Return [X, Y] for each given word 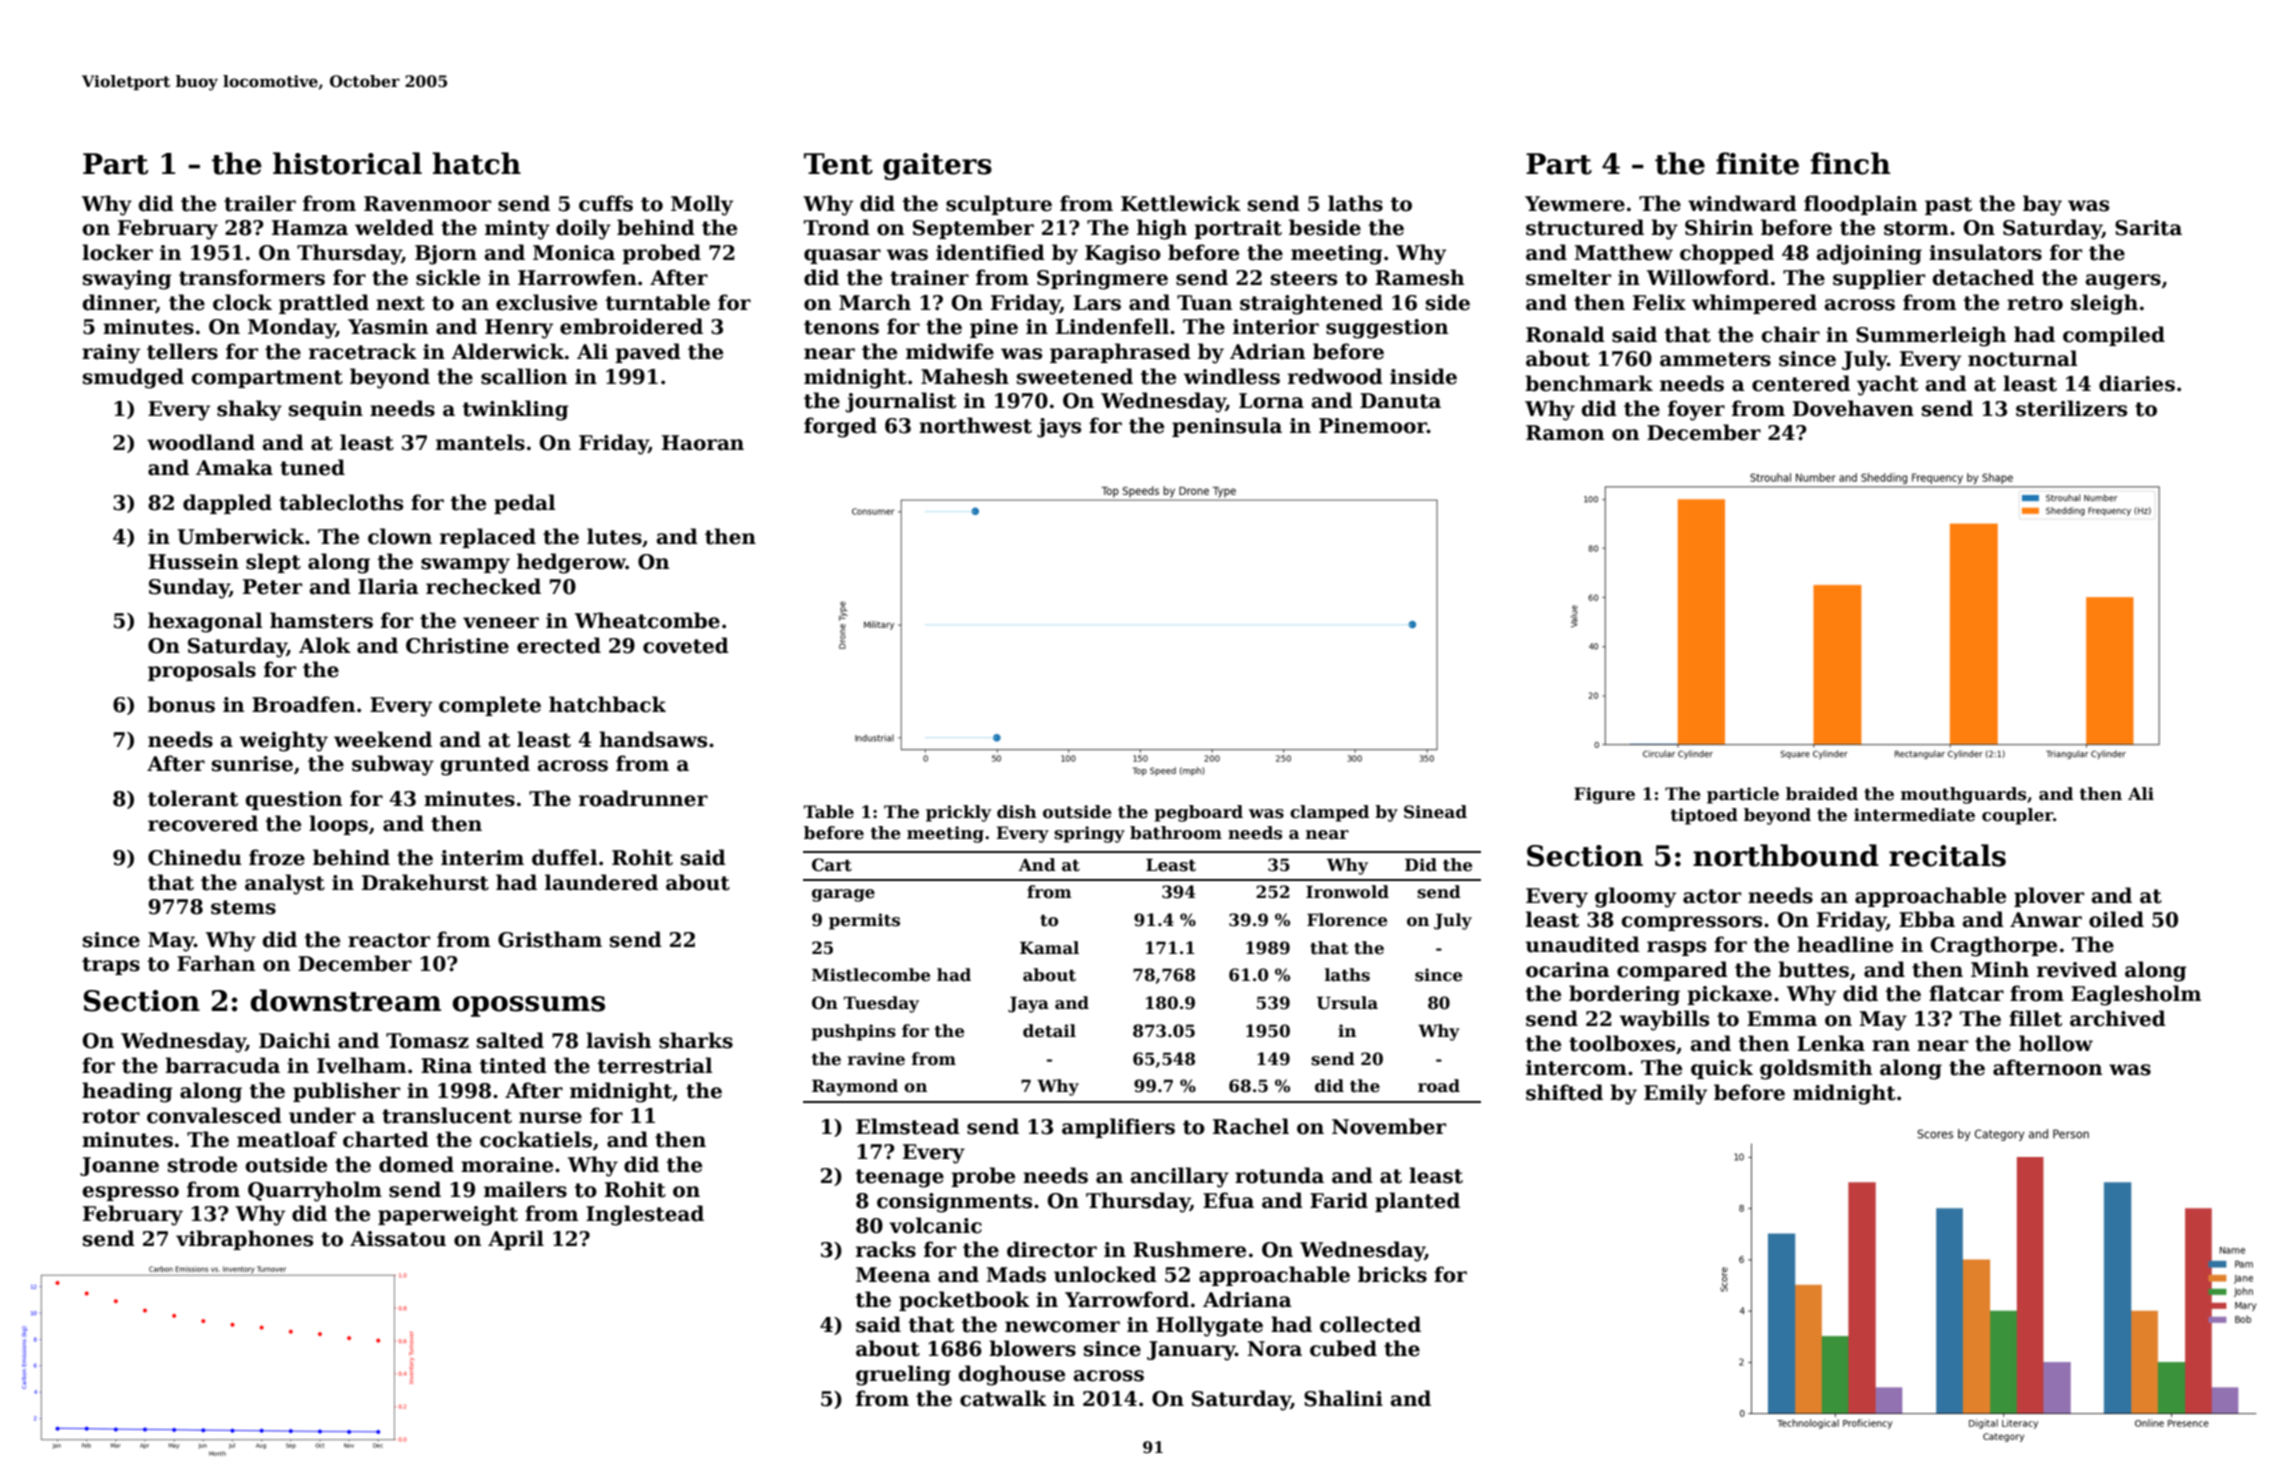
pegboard [1199, 813]
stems [243, 907]
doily [583, 229]
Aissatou [398, 1239]
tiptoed [1704, 816]
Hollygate [1209, 1326]
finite [1757, 163]
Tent [838, 164]
